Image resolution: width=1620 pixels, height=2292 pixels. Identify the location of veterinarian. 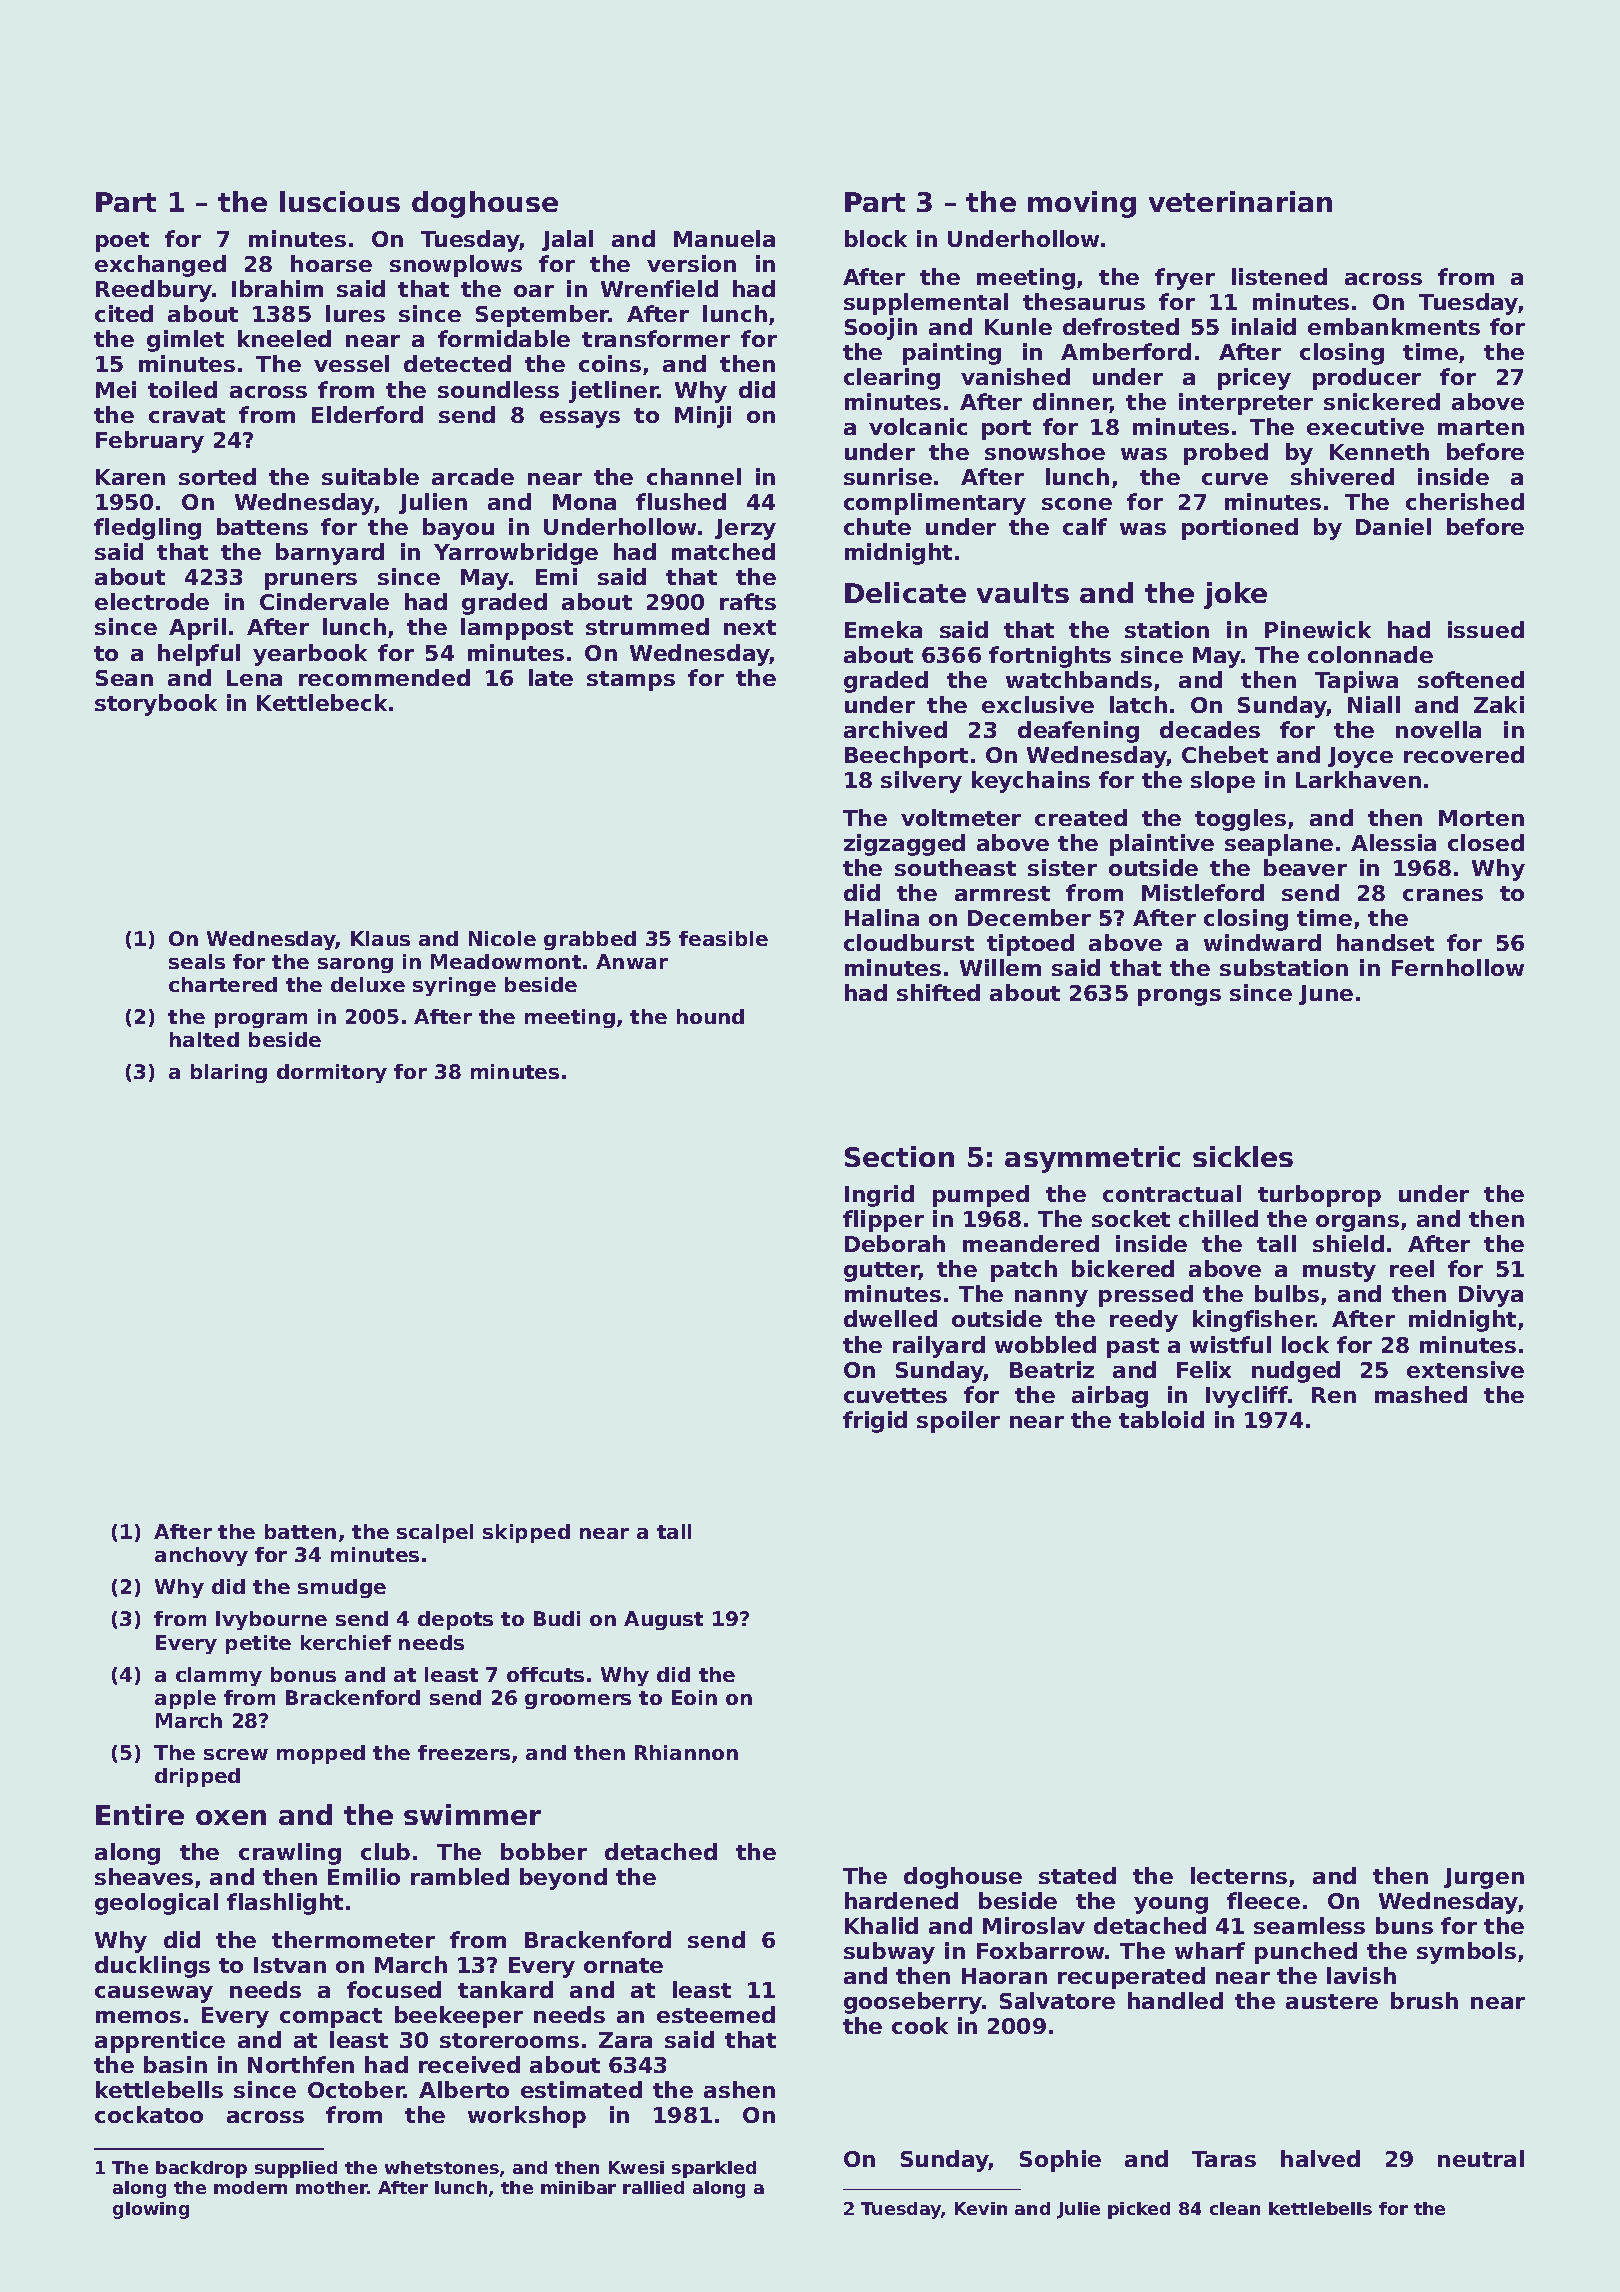
(1240, 201).
